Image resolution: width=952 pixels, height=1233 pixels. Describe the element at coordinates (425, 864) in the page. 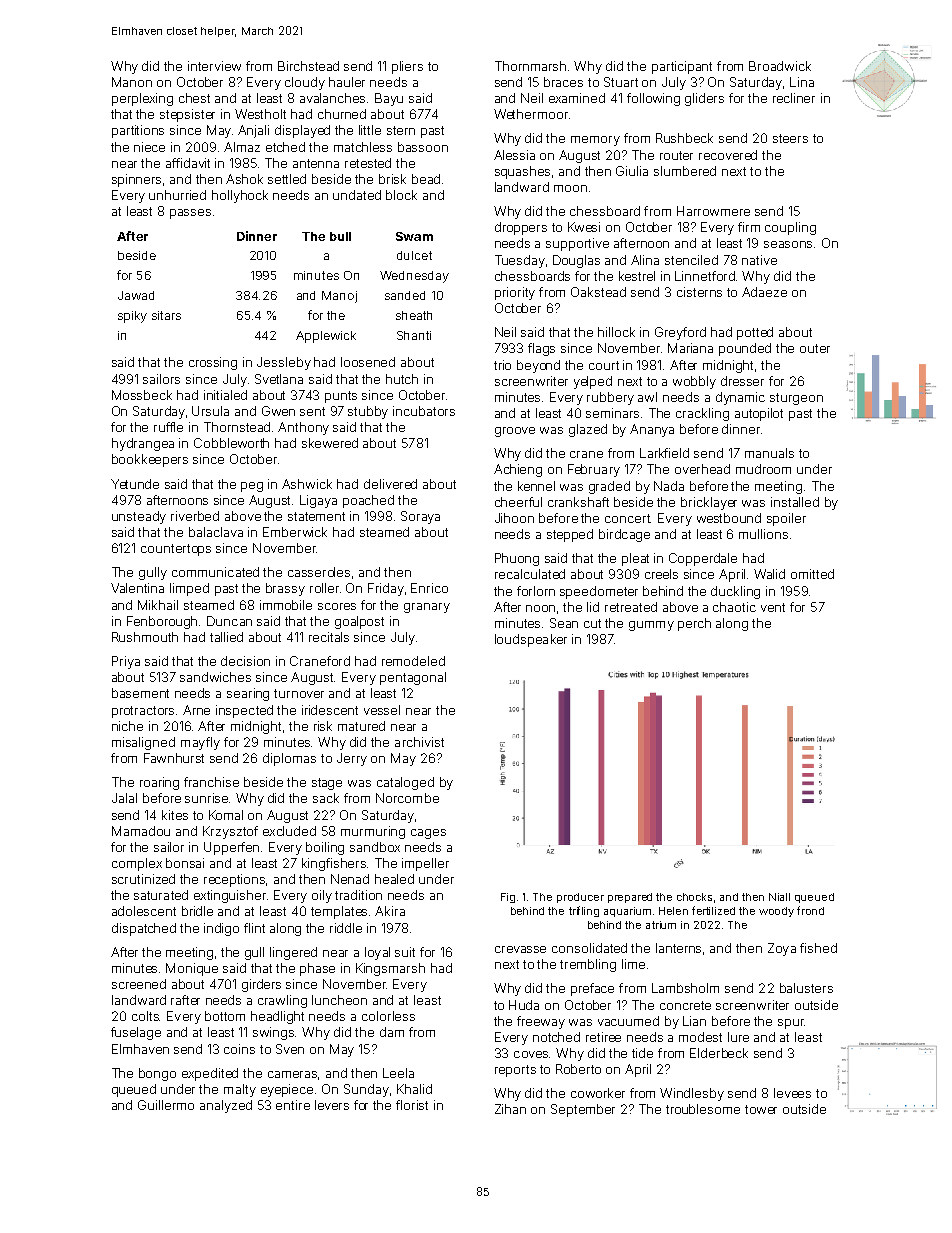

I see `impeller` at that location.
